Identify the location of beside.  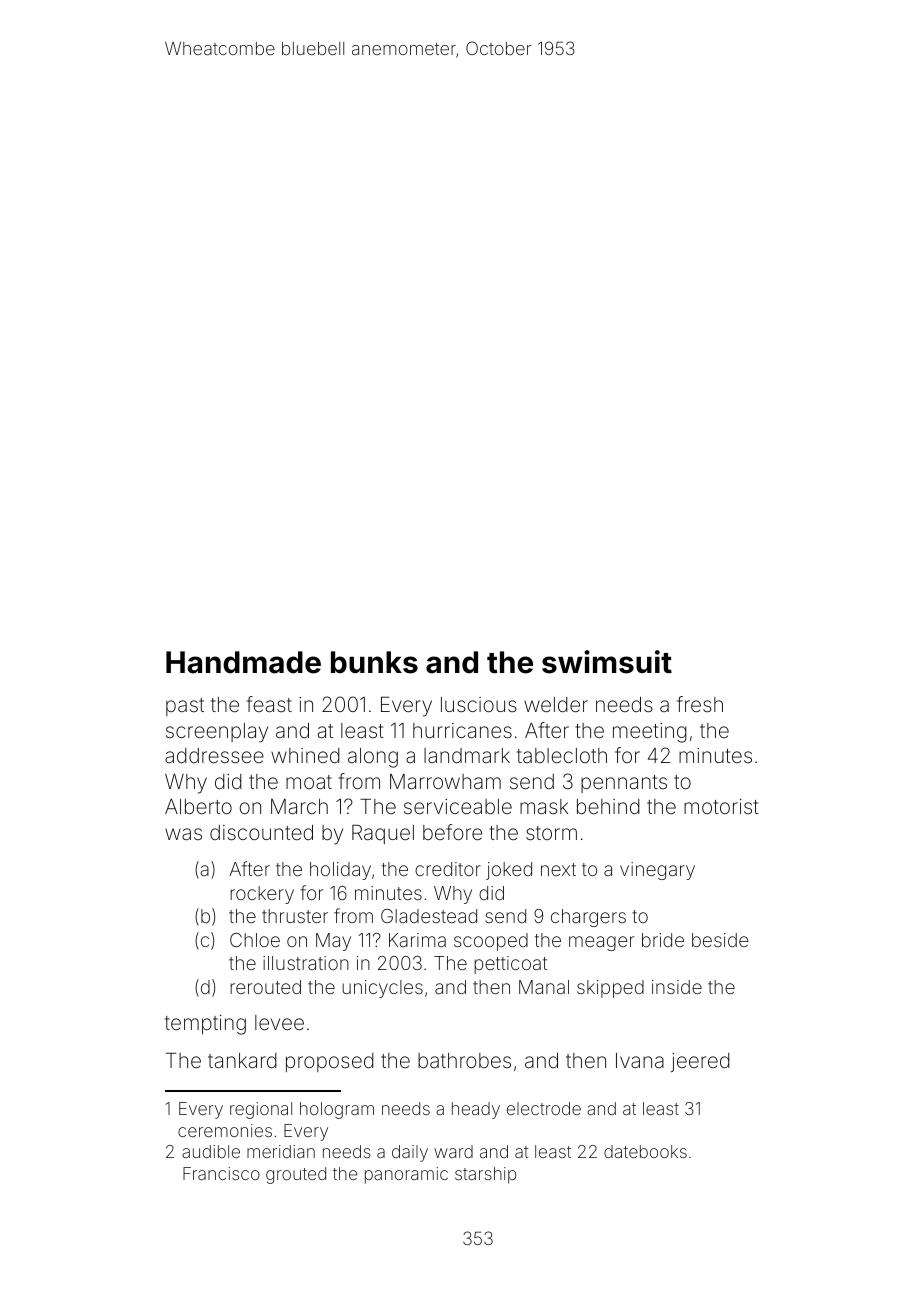
(720, 940).
